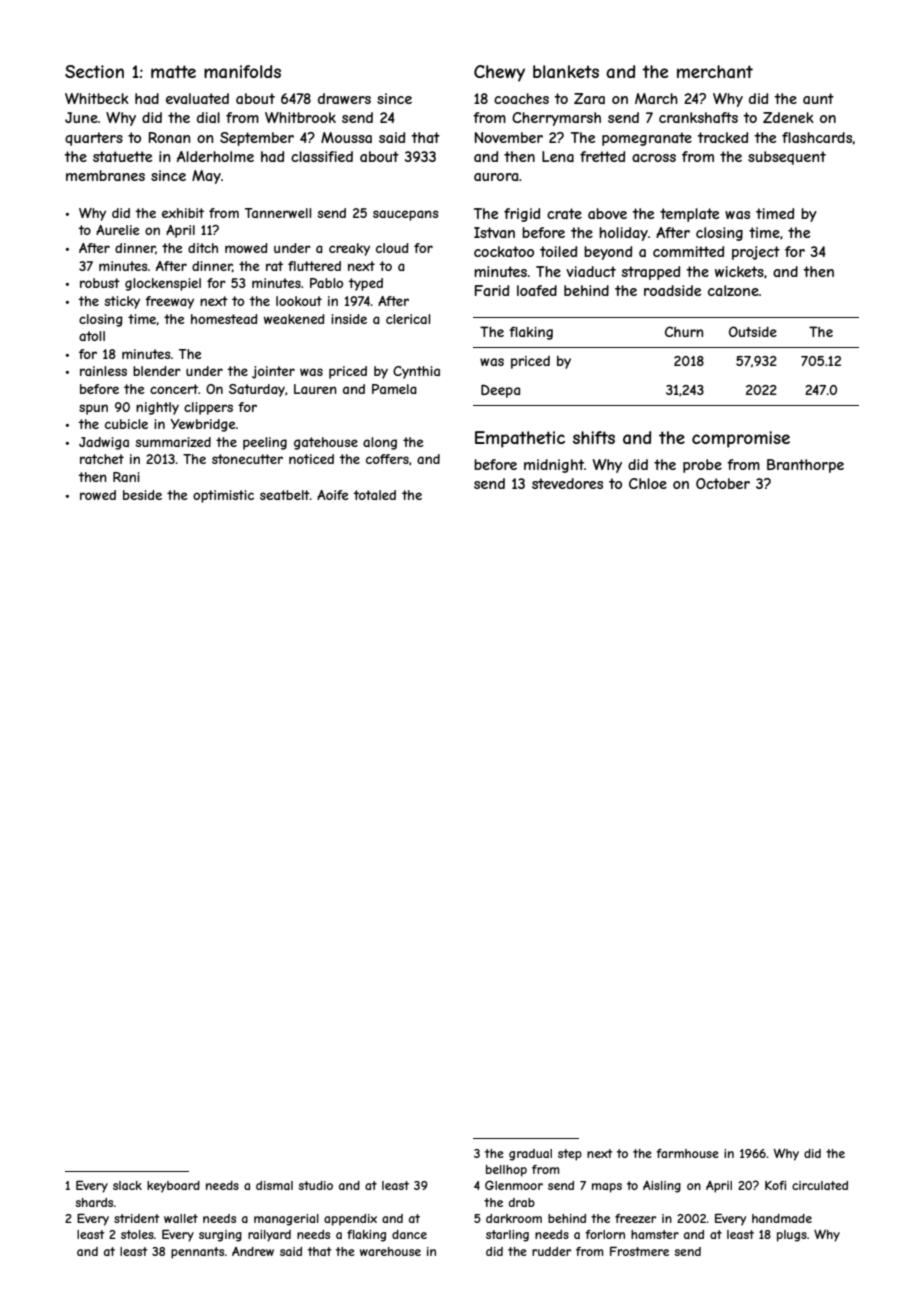 This image has width=924, height=1314. What do you see at coordinates (390, 1251) in the image?
I see `warehouse` at bounding box center [390, 1251].
